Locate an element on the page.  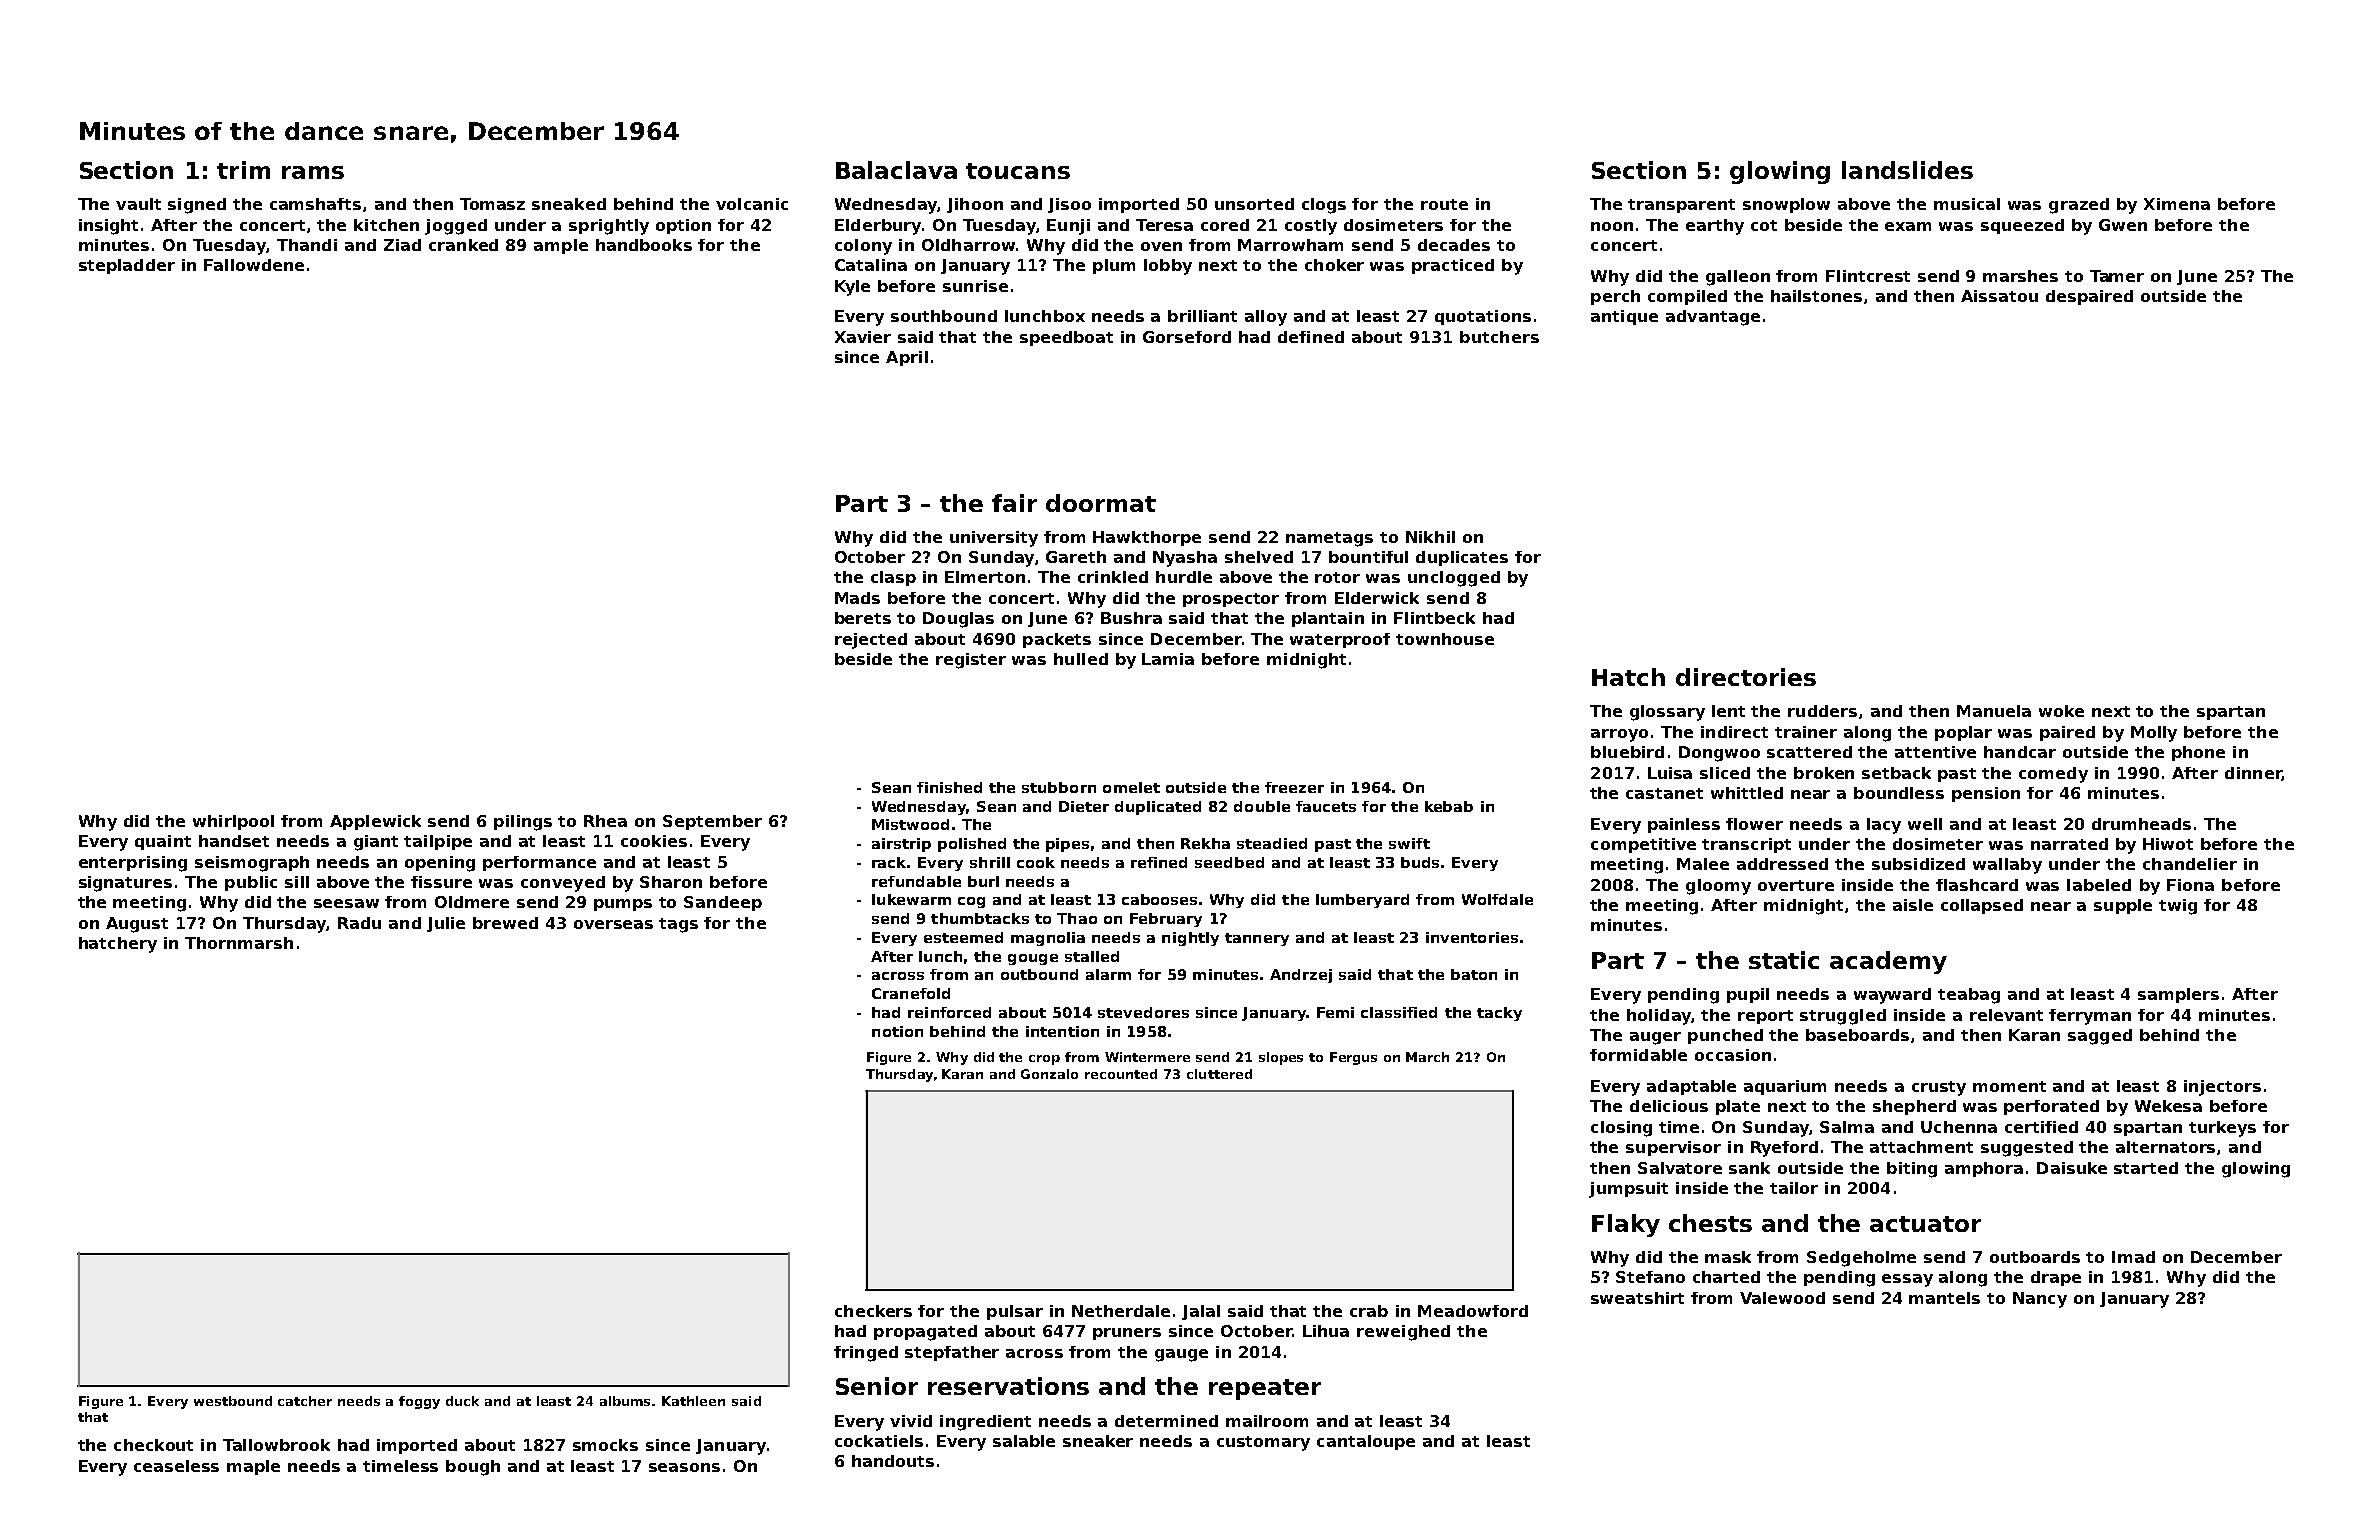
stepladder is located at coordinates (127, 266).
